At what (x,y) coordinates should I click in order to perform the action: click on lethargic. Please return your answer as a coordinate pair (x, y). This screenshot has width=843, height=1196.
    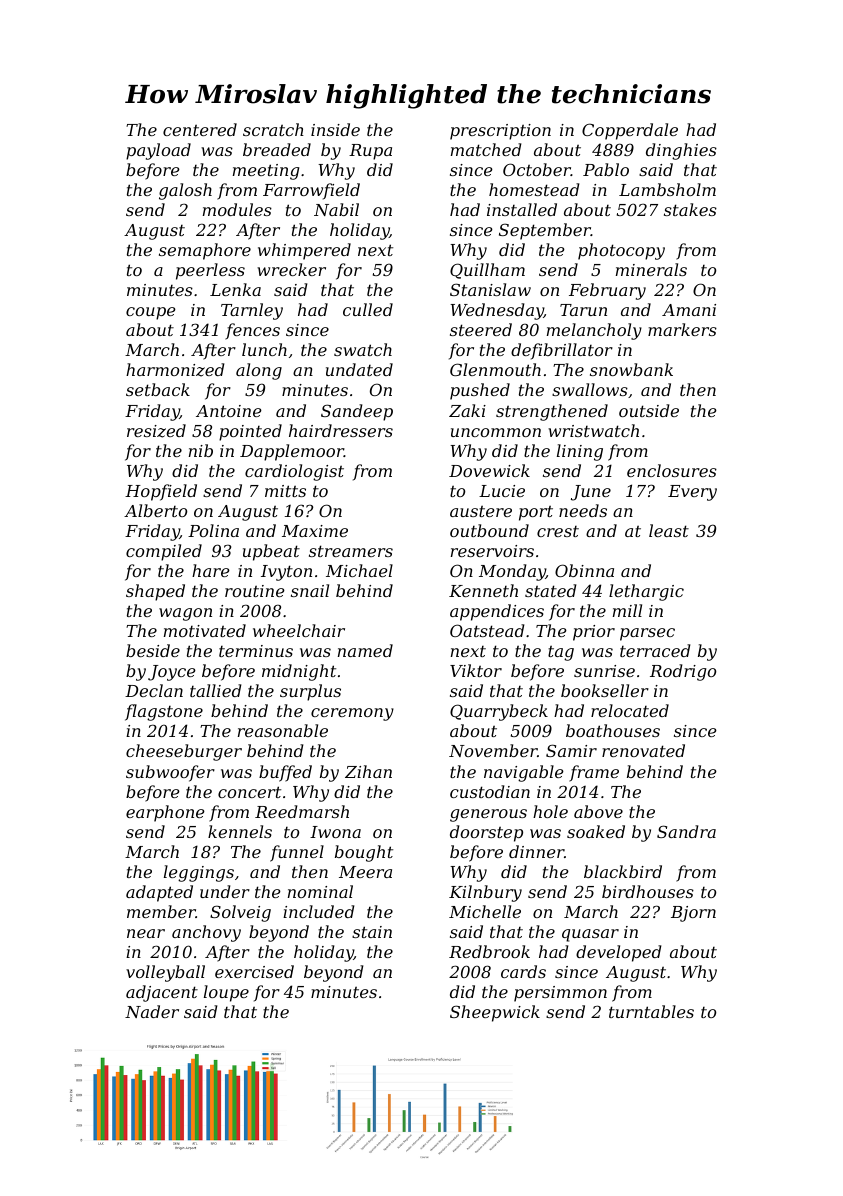
    Looking at the image, I should click on (646, 592).
